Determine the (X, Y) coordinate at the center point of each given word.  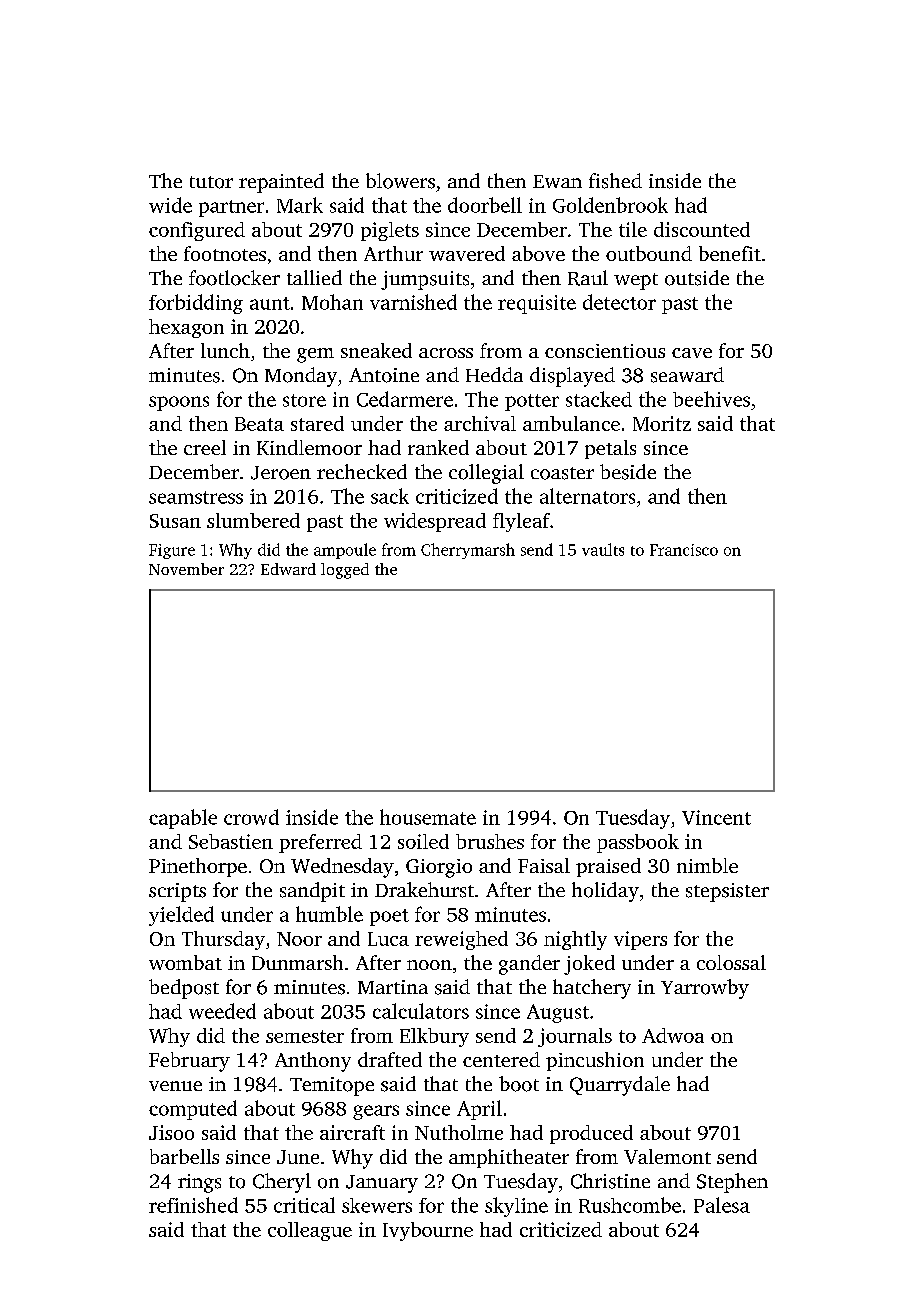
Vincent (716, 817)
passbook (638, 843)
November (186, 569)
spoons (179, 403)
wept (636, 281)
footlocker (234, 278)
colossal (731, 962)
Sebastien (231, 841)
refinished (193, 1205)
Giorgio (439, 868)
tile (633, 229)
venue (175, 1086)
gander (529, 965)
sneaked (376, 350)
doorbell (485, 205)
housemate (428, 817)
